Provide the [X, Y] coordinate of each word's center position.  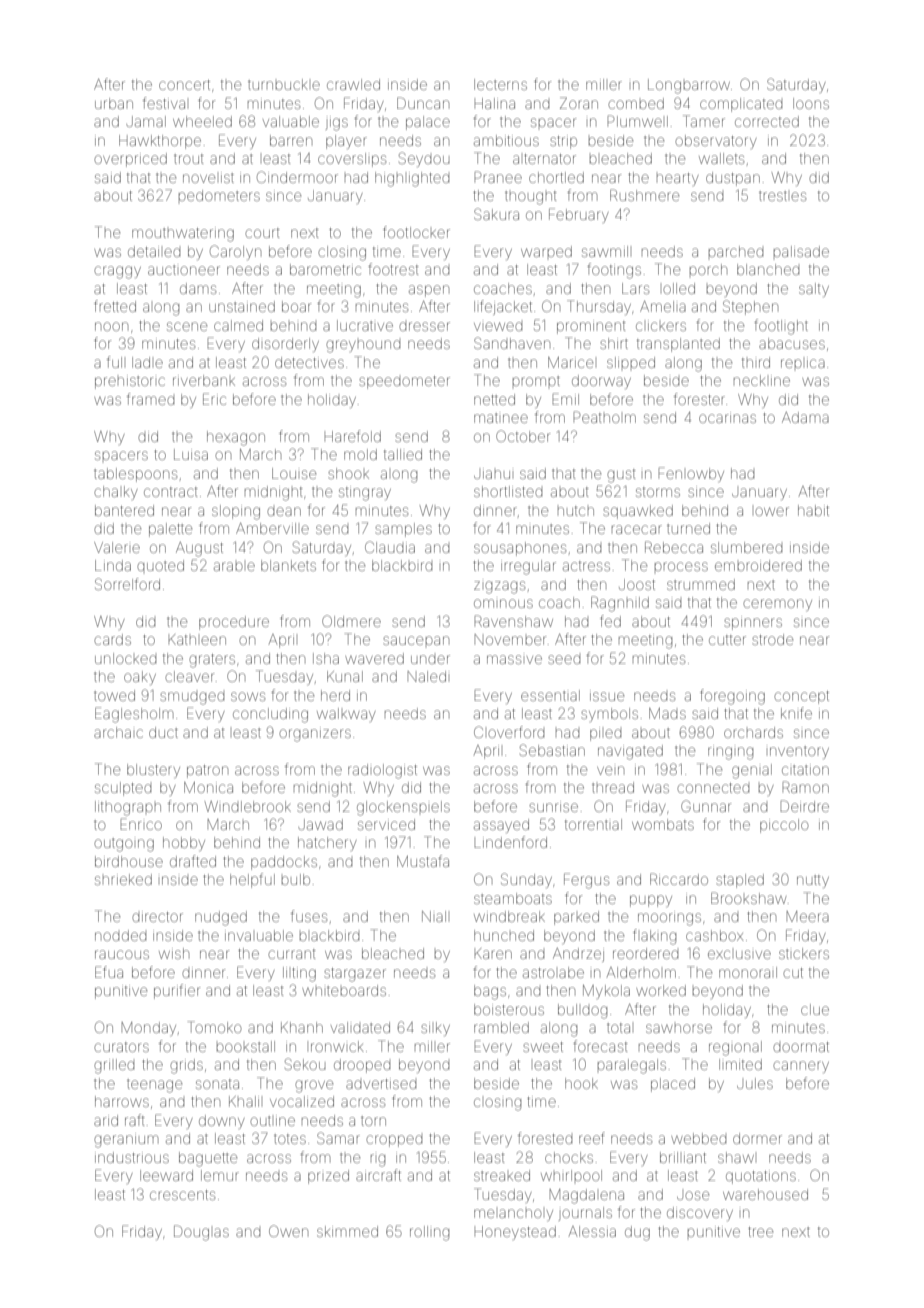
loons [811, 103]
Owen [288, 1231]
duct [163, 732]
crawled [353, 84]
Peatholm [604, 417]
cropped [394, 1141]
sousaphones [520, 549]
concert [184, 85]
